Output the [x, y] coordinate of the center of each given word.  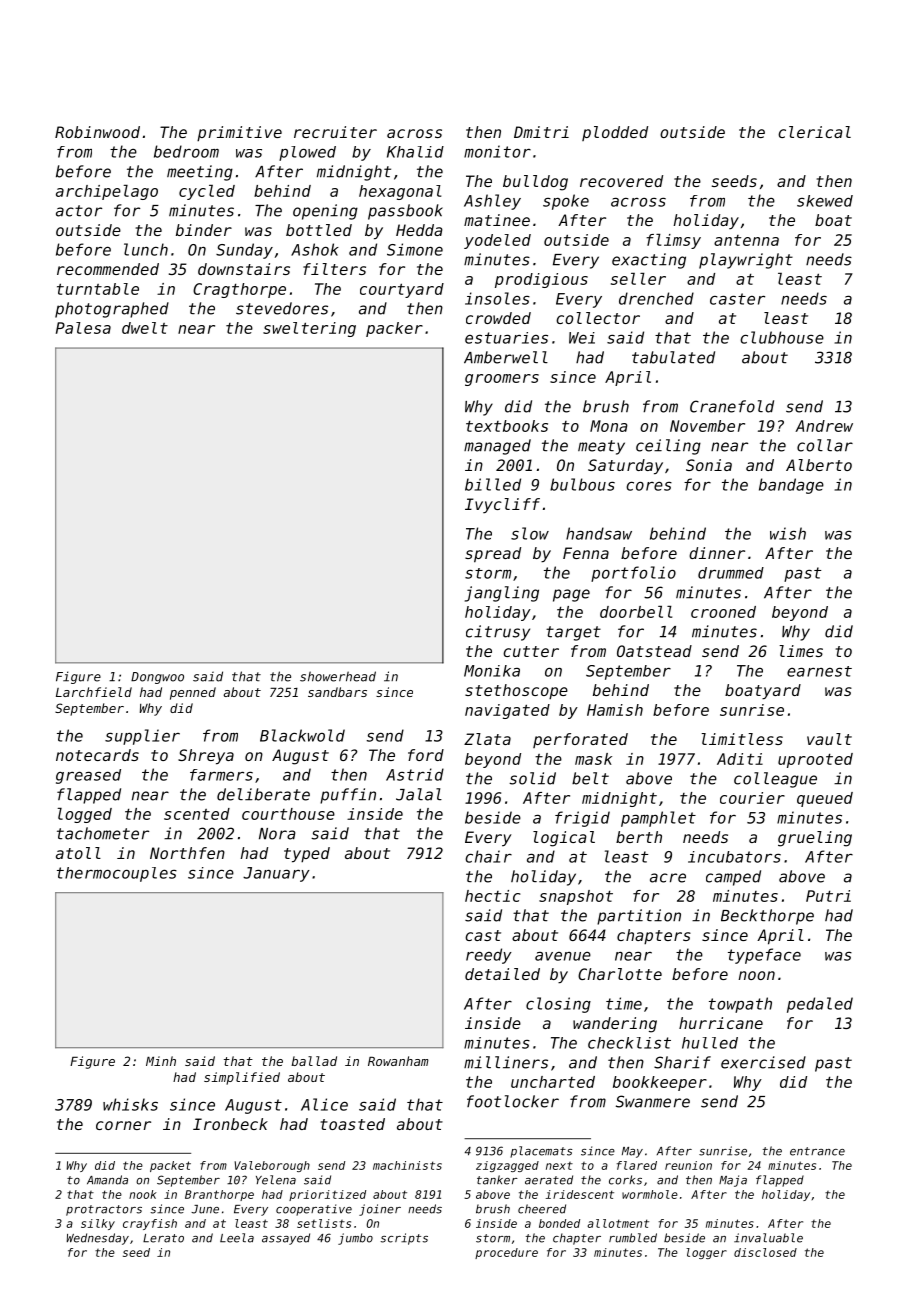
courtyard [402, 290]
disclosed [765, 1252]
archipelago [107, 192]
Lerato [163, 1238]
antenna [746, 240]
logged [84, 815]
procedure [506, 1253]
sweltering [309, 329]
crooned [723, 612]
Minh [161, 1061]
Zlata [487, 739]
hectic [493, 896]
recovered [621, 181]
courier [752, 798]
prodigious [541, 280]
